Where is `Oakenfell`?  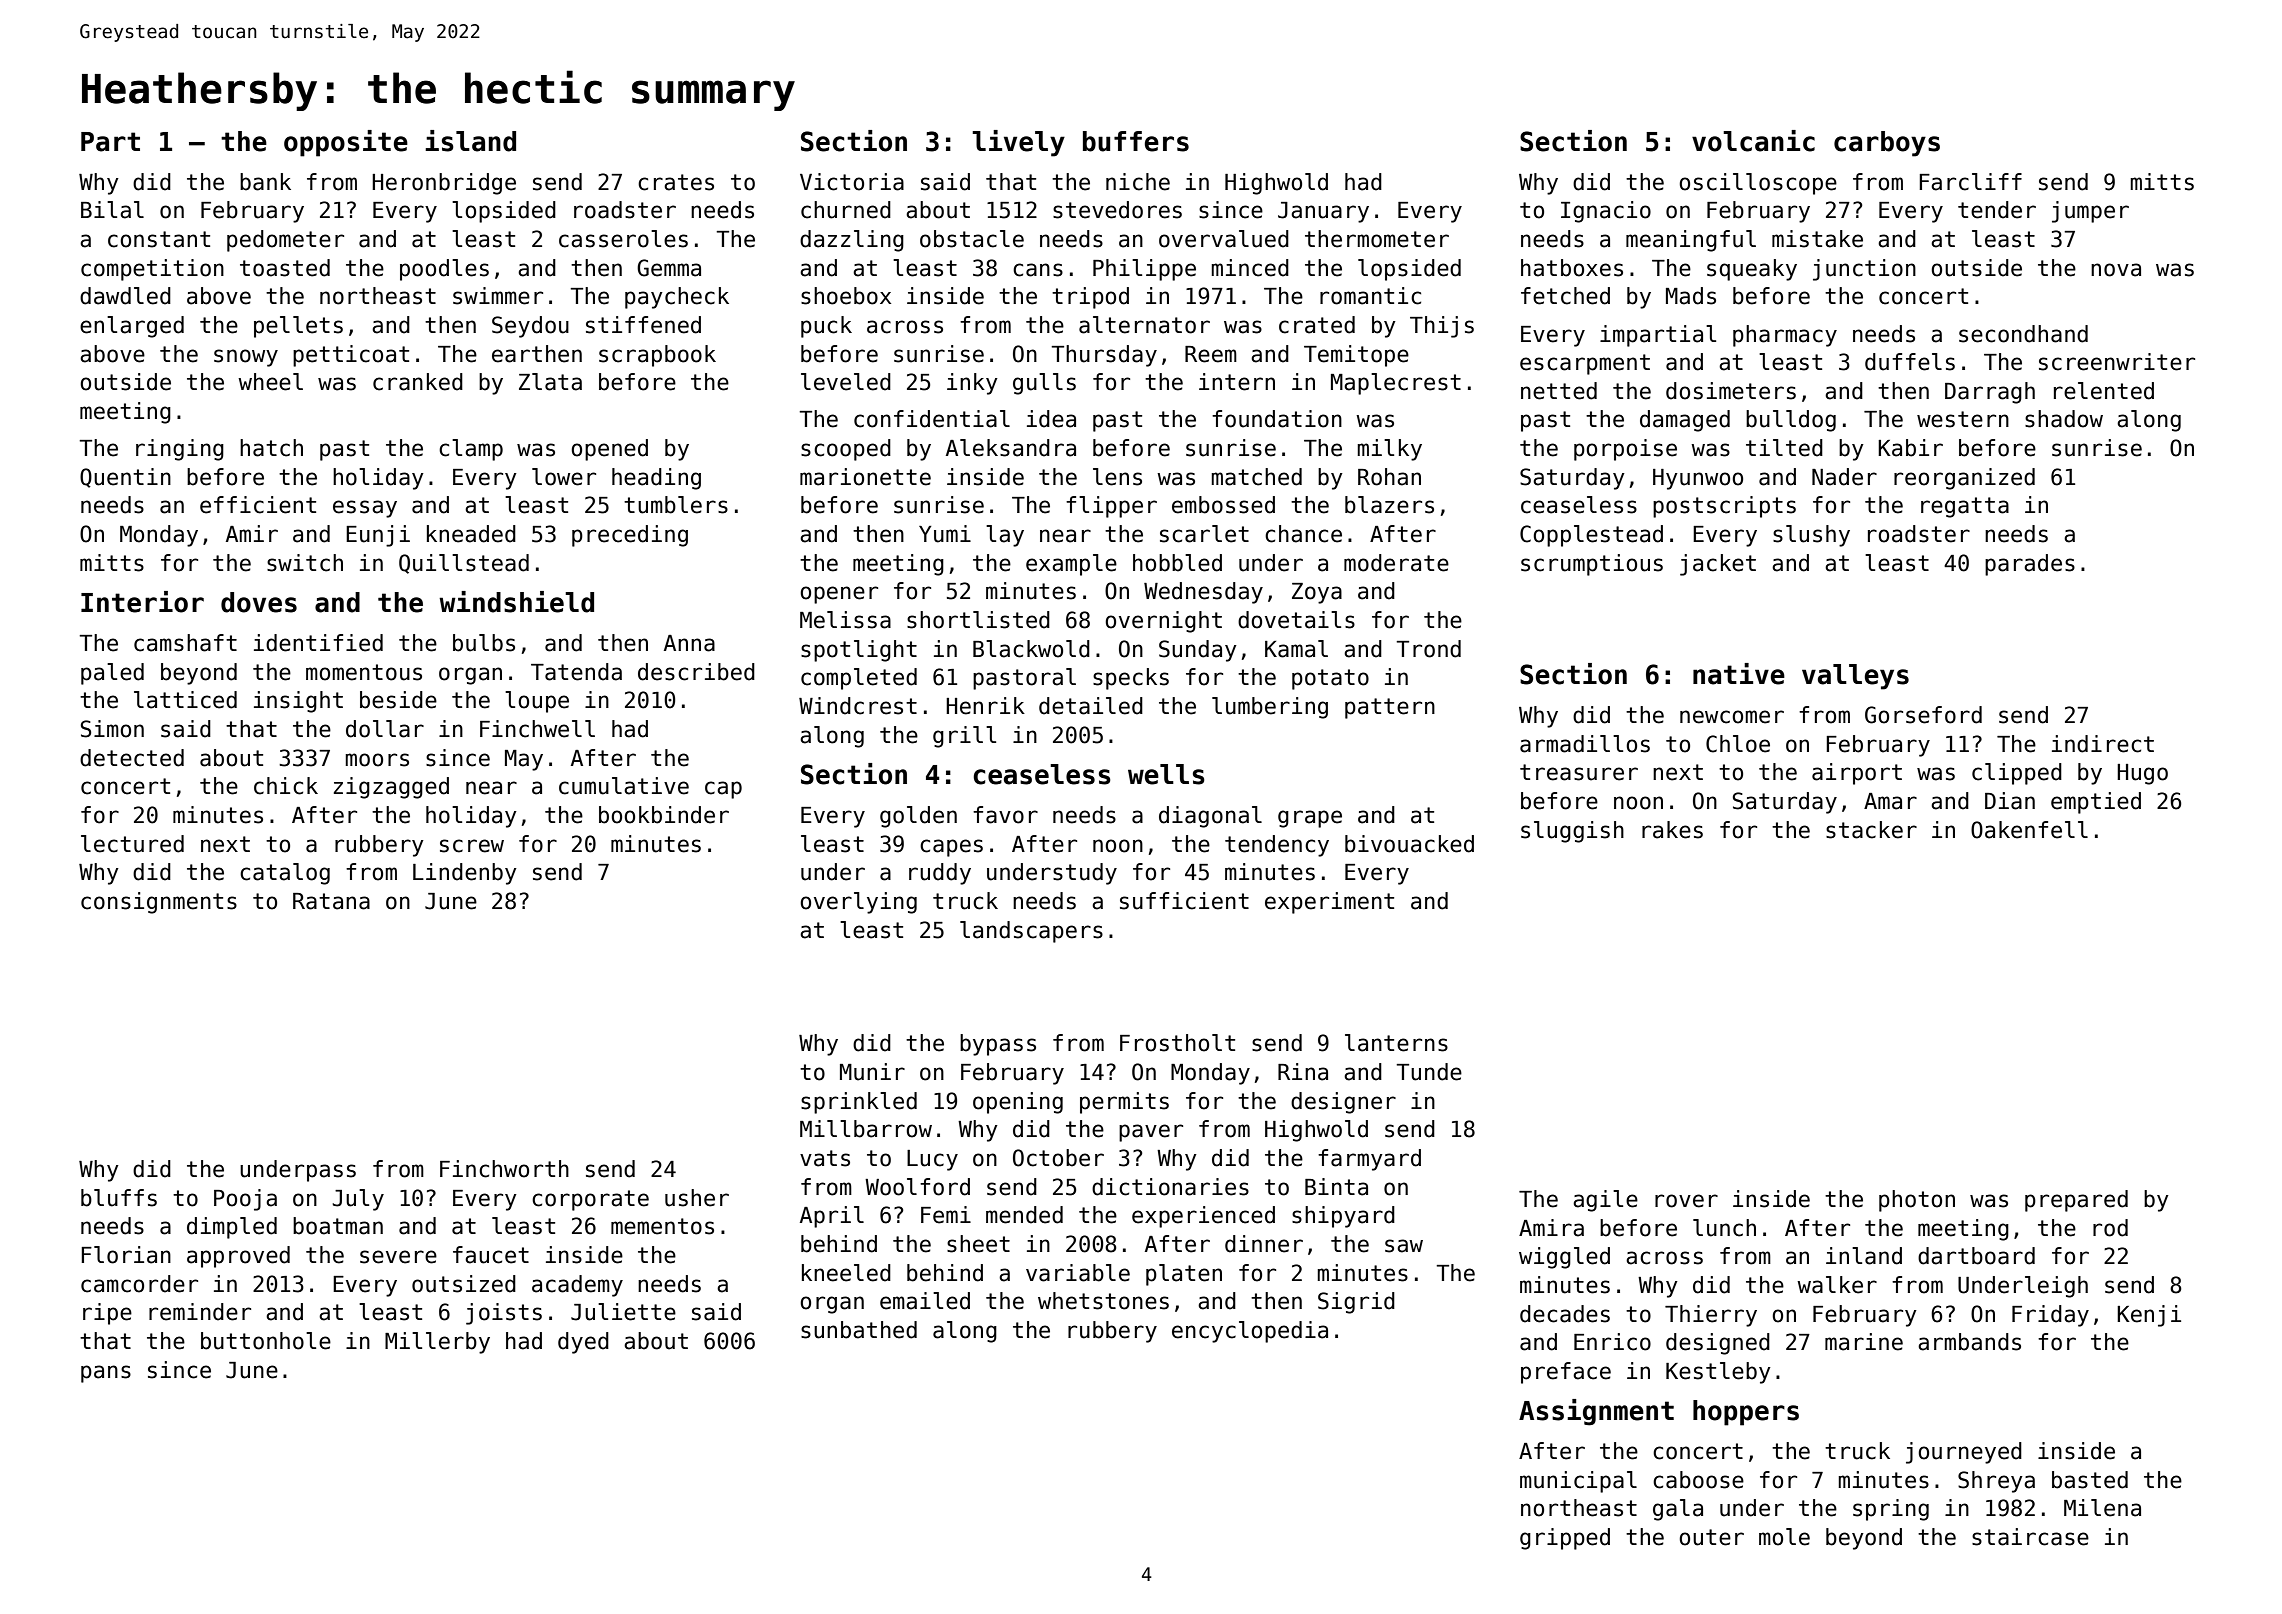 Oakenfell is located at coordinates (2029, 830).
